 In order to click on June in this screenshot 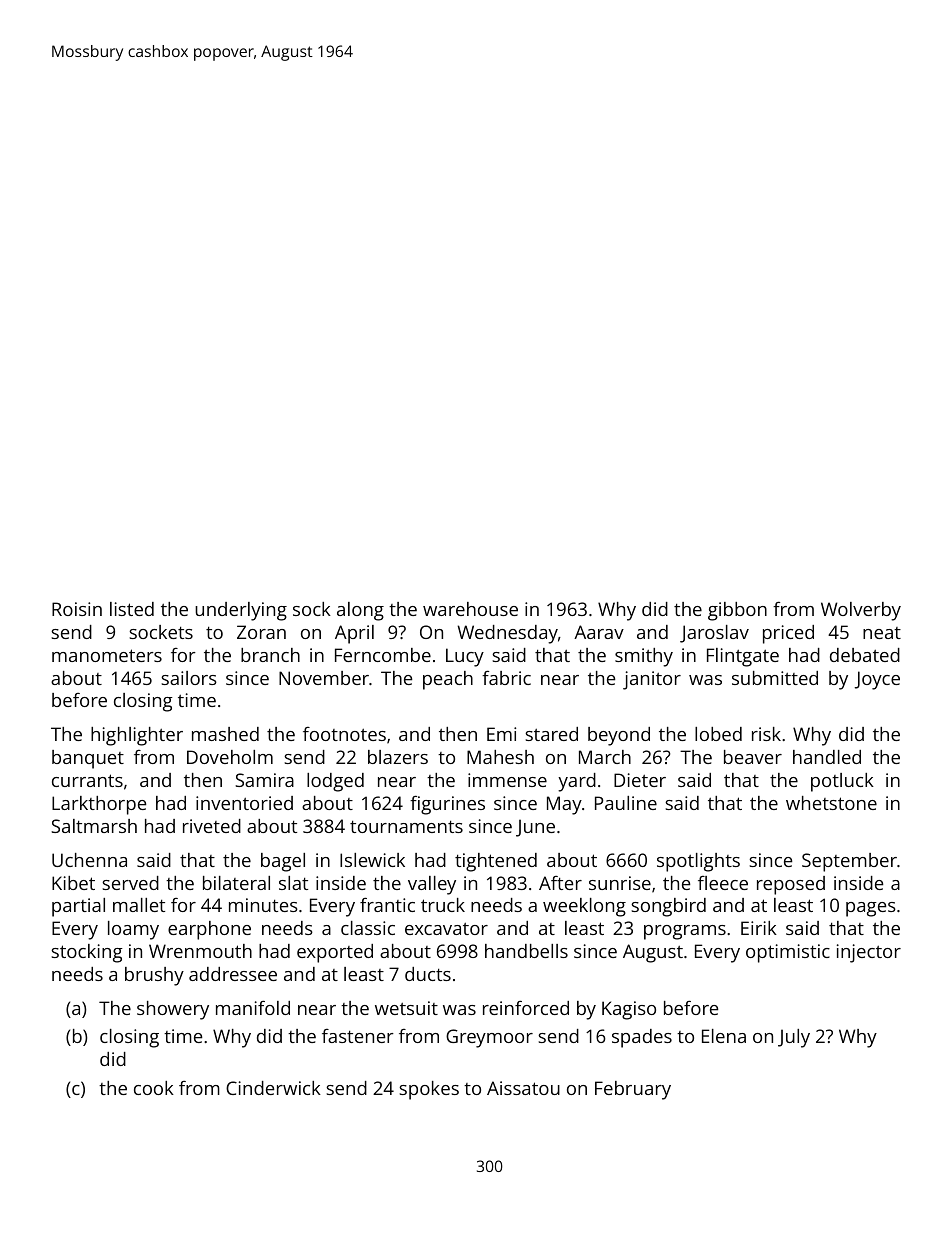, I will do `click(535, 828)`.
